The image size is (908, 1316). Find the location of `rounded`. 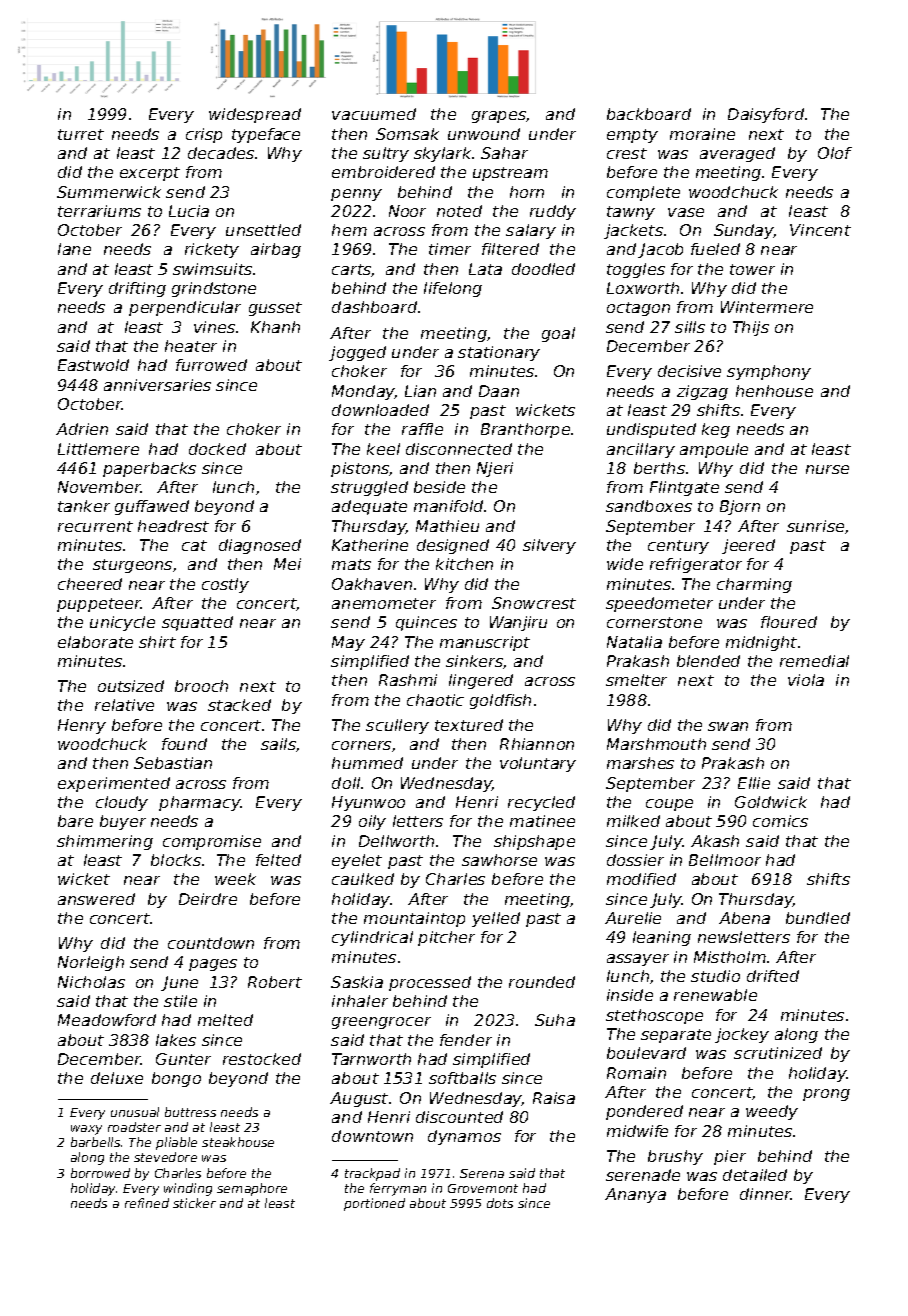

rounded is located at coordinates (542, 982).
